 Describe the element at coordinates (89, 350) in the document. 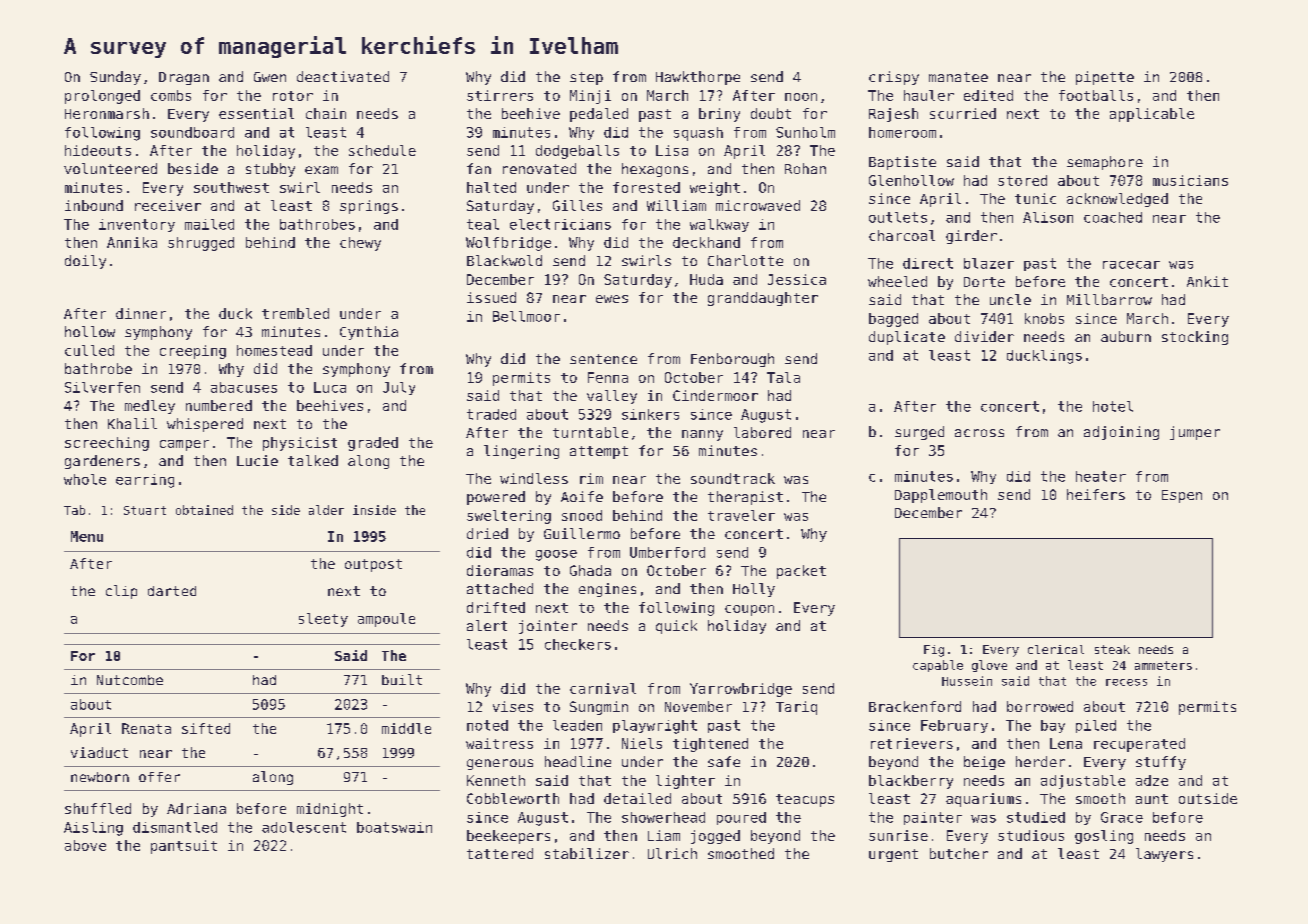

I see `culled` at that location.
